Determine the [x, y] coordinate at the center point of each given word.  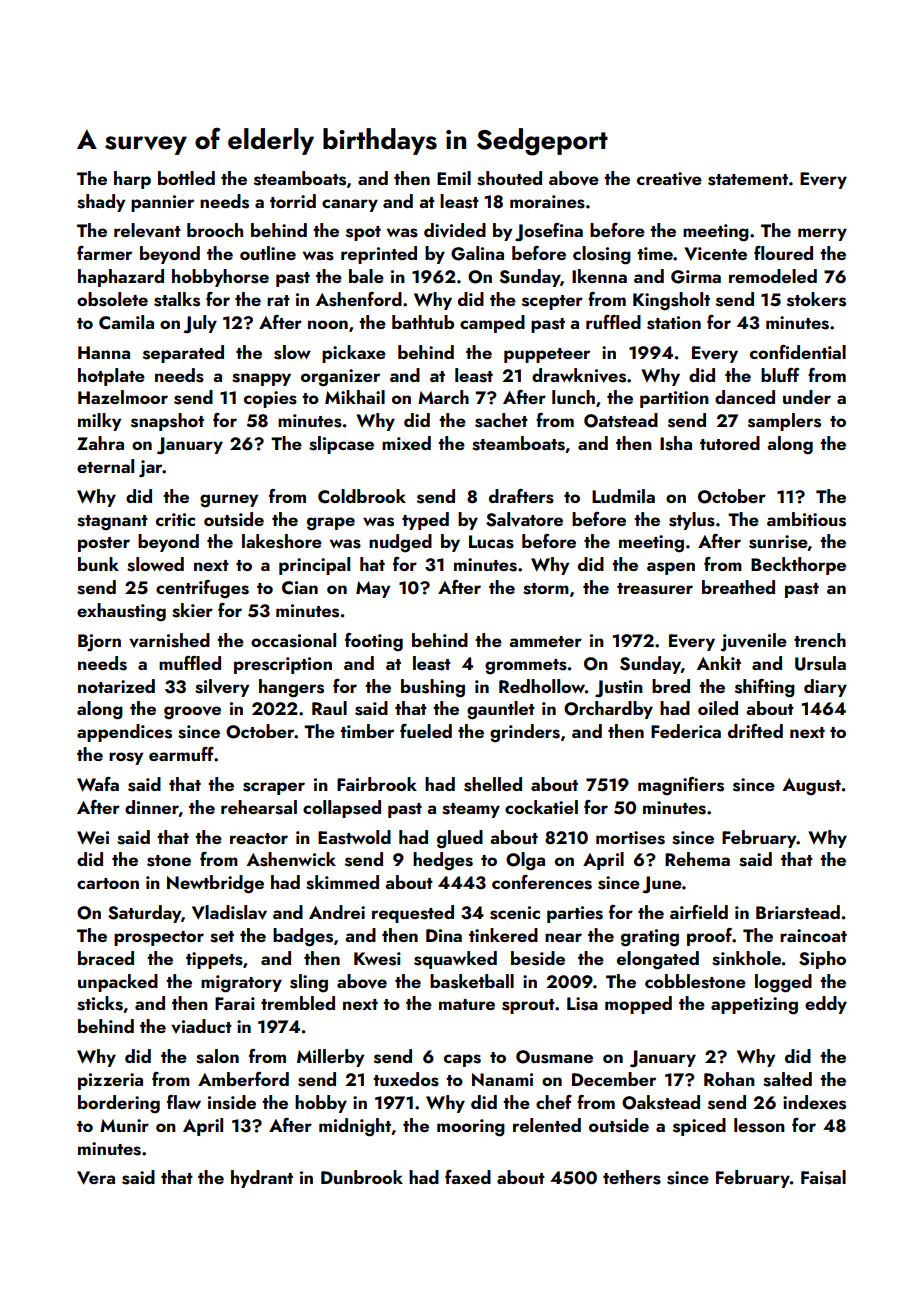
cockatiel [541, 807]
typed [425, 521]
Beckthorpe [798, 566]
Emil [454, 178]
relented [547, 1125]
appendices [124, 733]
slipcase [341, 445]
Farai [235, 1003]
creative [669, 179]
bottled [186, 178]
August [812, 787]
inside [232, 1102]
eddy [826, 1005]
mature [467, 1004]
